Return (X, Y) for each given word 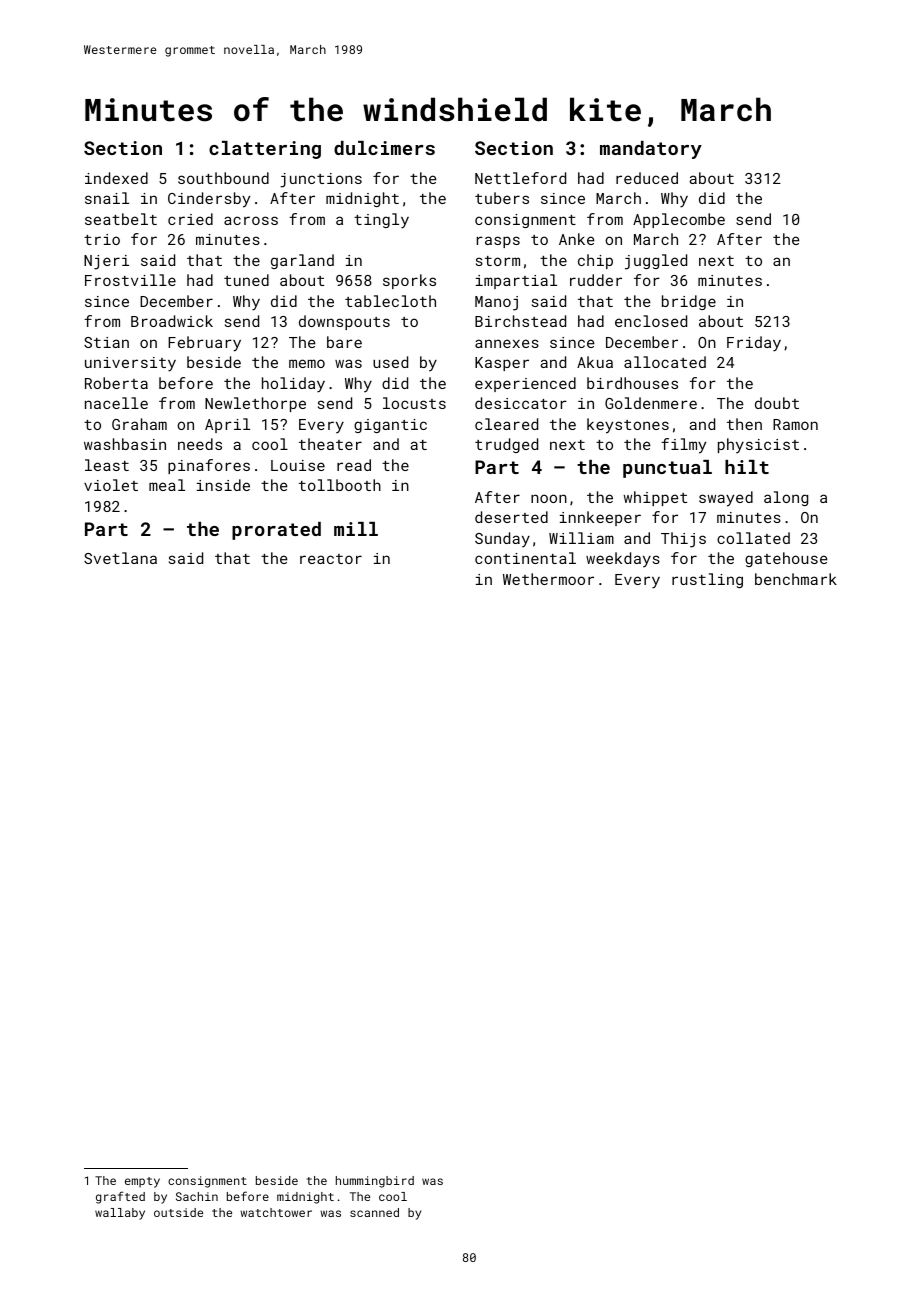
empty (142, 1182)
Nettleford (520, 178)
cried (190, 219)
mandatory (651, 150)
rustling (707, 580)
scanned (374, 1212)
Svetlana (120, 558)
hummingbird (375, 1182)
